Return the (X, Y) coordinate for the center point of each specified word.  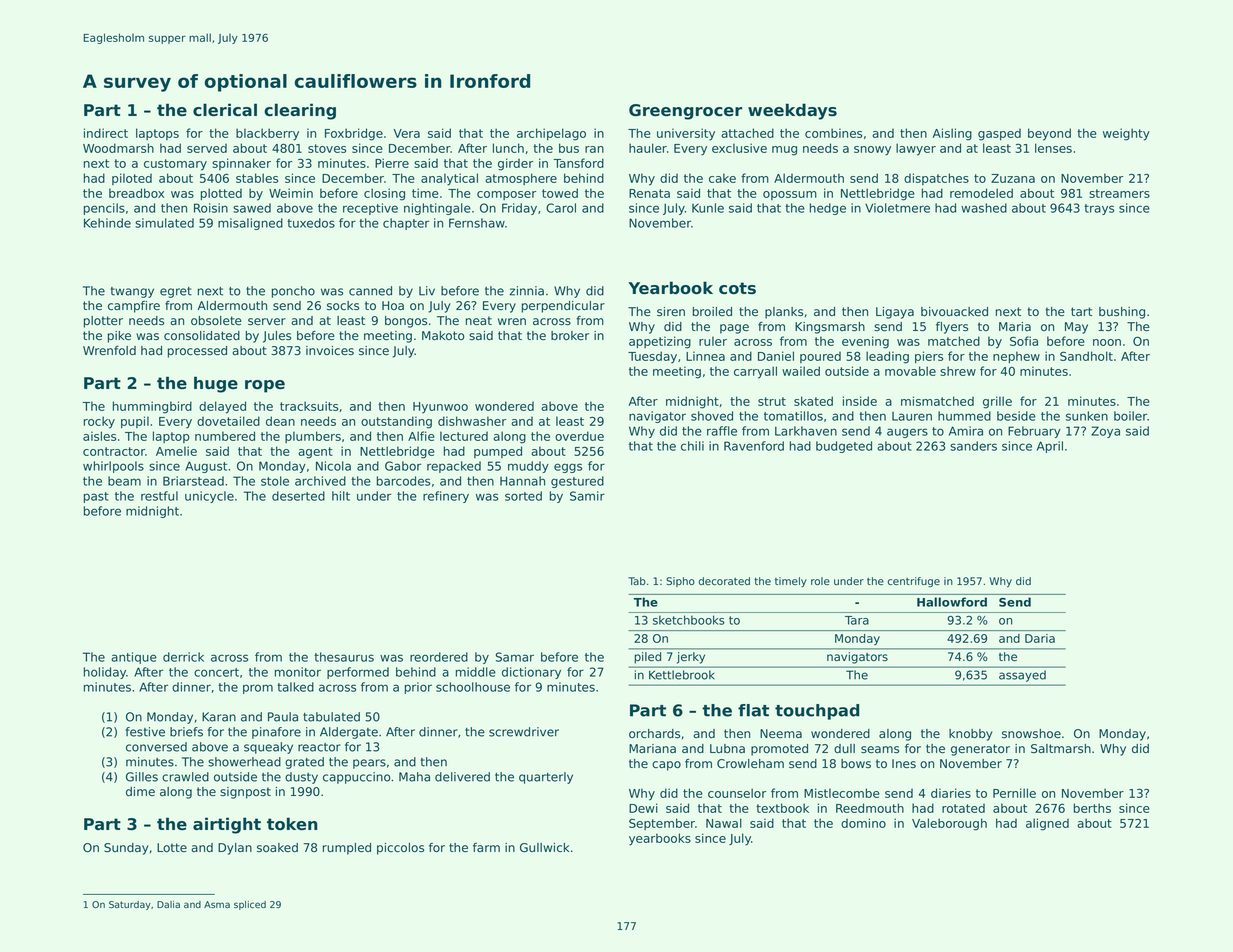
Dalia (168, 904)
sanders (973, 446)
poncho (293, 292)
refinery (446, 497)
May (1076, 328)
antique (134, 658)
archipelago (551, 134)
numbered (225, 436)
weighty (1126, 134)
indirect (106, 133)
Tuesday (652, 357)
